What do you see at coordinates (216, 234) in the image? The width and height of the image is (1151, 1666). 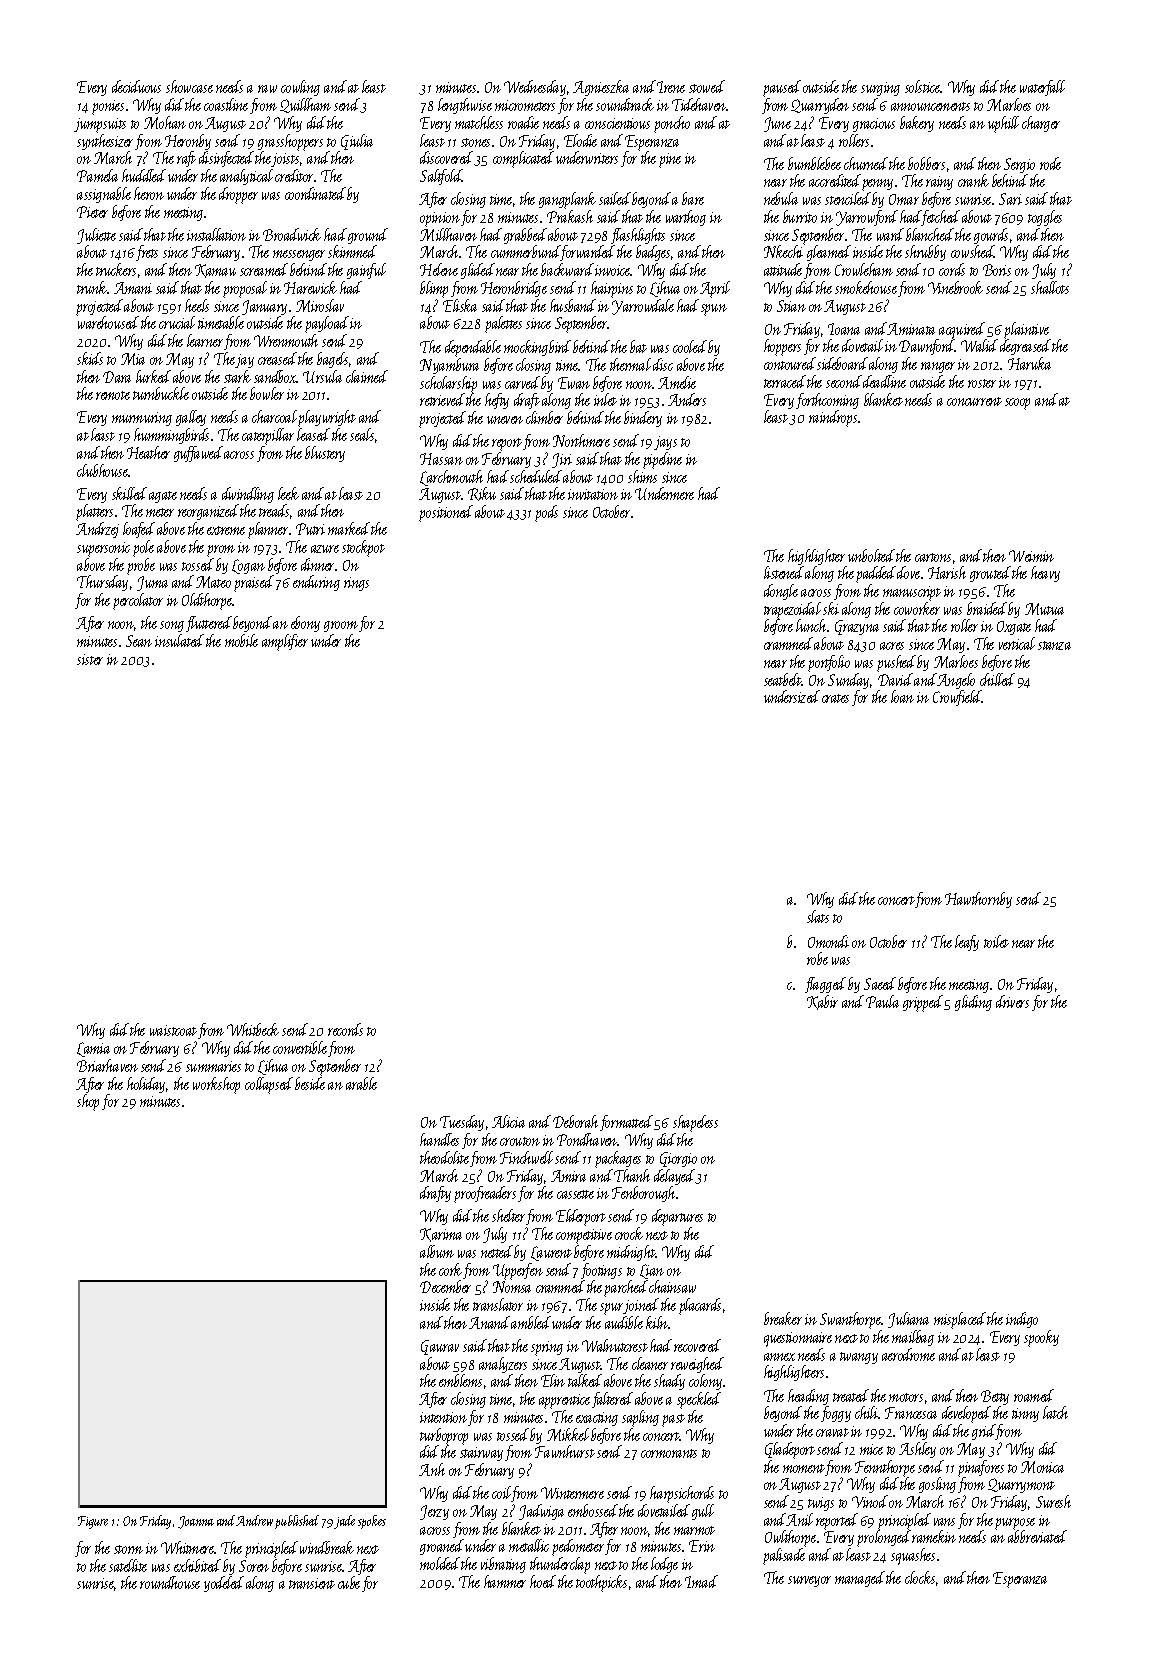 I see `installation` at bounding box center [216, 234].
